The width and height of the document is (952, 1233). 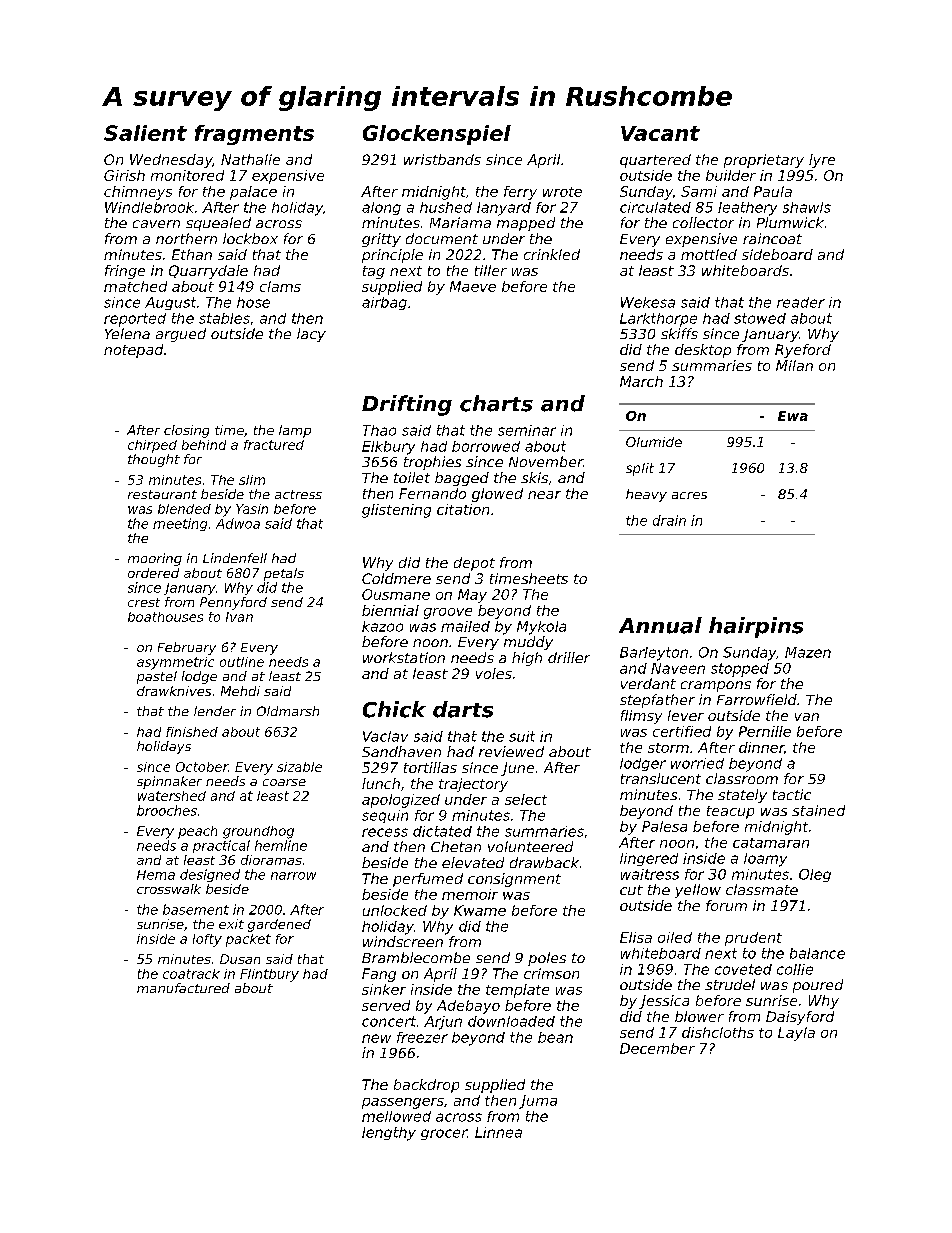 I want to click on fragments, so click(x=254, y=135).
